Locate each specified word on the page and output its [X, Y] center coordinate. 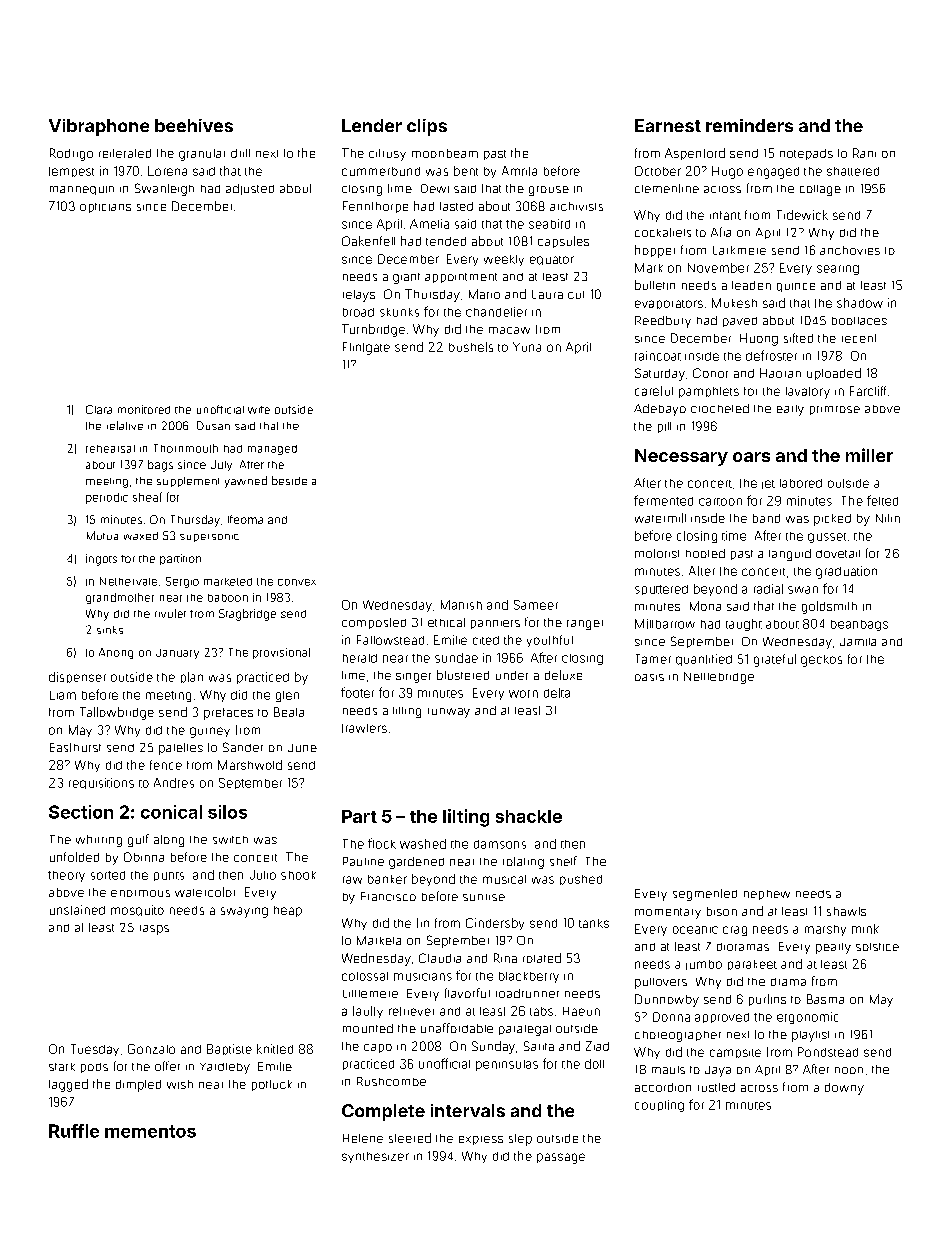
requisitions [101, 783]
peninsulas [507, 1065]
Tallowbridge [117, 713]
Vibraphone [99, 127]
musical [504, 879]
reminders [749, 125]
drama [788, 982]
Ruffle [74, 1131]
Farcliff [868, 391]
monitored [144, 409]
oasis [649, 677]
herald [360, 658]
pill [664, 427]
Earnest [668, 125]
